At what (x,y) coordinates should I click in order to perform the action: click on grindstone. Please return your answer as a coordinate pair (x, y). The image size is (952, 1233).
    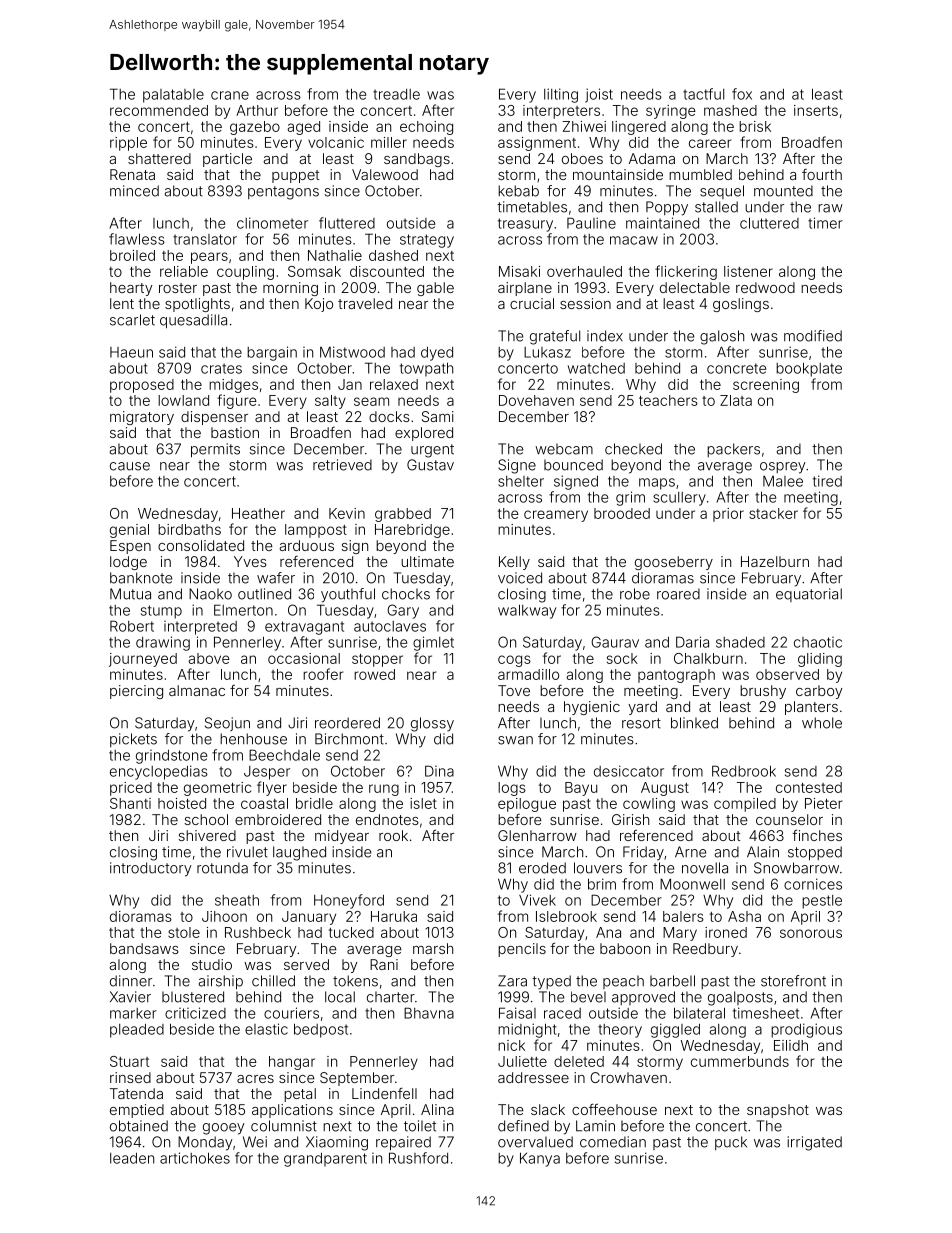
    Looking at the image, I should click on (171, 757).
